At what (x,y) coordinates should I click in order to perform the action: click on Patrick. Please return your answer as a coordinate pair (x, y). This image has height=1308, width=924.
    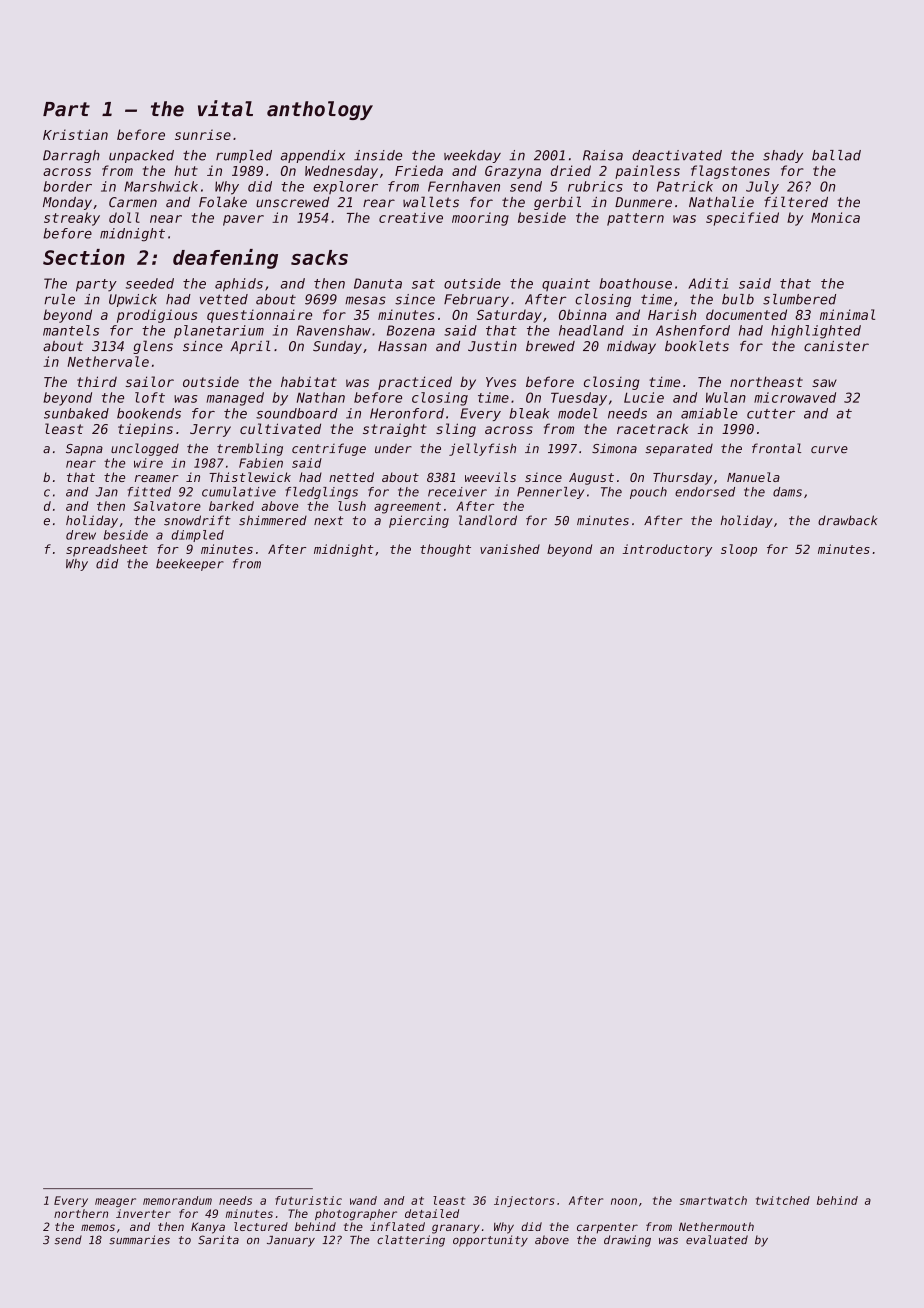
    Looking at the image, I should click on (685, 186).
